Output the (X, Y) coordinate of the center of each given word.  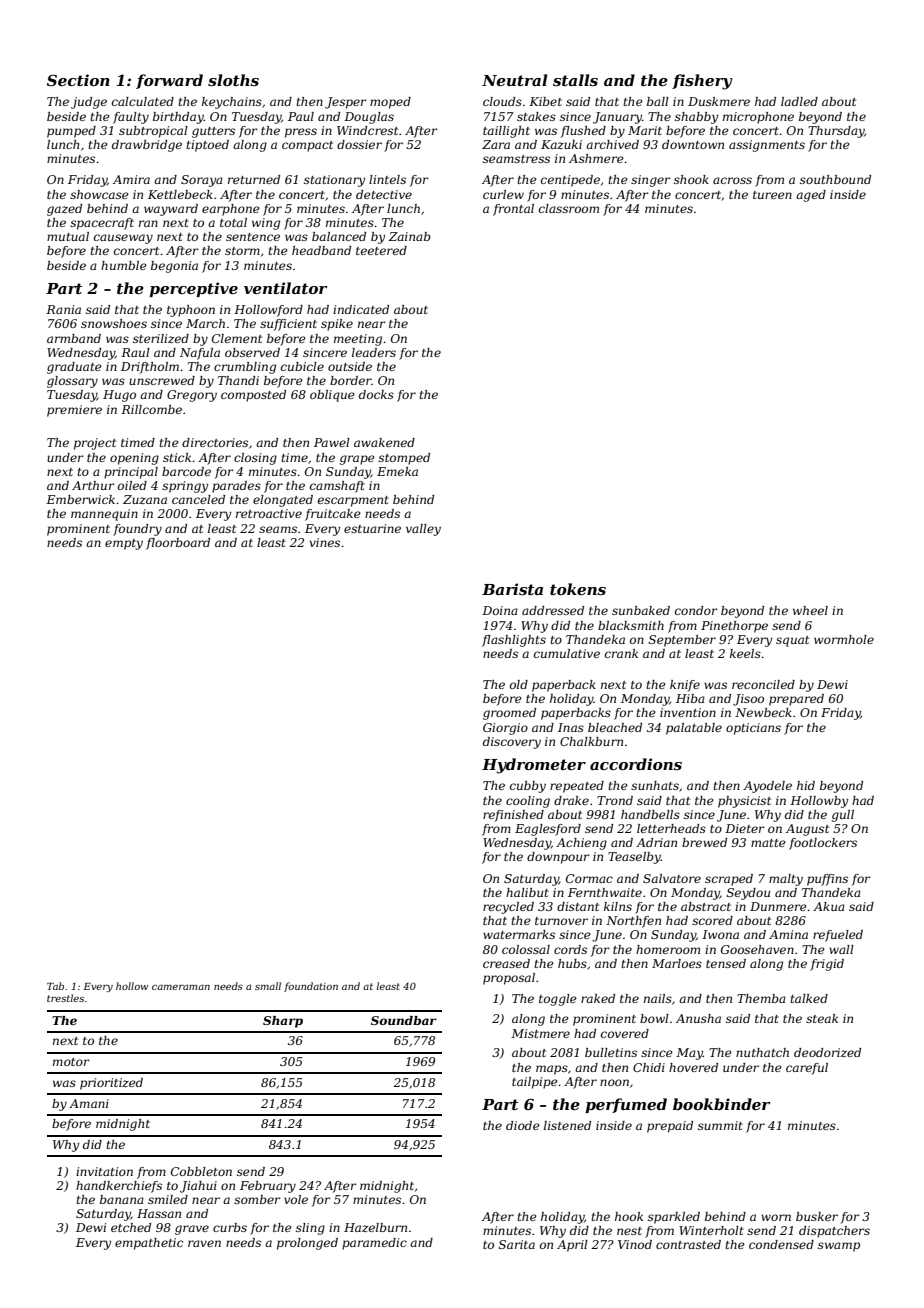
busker (817, 1216)
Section (78, 80)
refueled (838, 936)
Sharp (283, 1022)
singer (651, 181)
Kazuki (561, 144)
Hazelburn (375, 1227)
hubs (572, 963)
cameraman (181, 987)
